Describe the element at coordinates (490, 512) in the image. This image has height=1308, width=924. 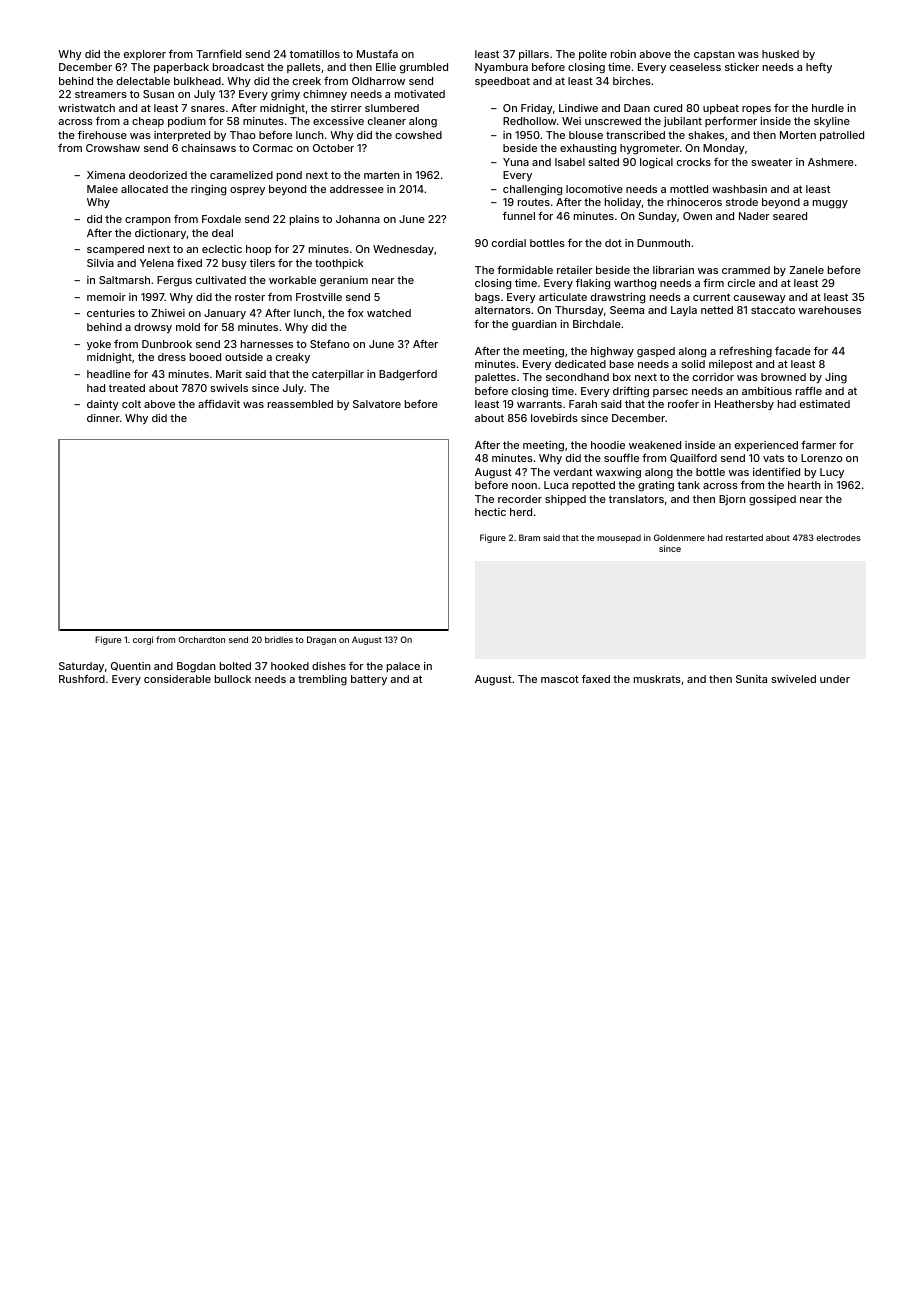
I see `hectic` at that location.
